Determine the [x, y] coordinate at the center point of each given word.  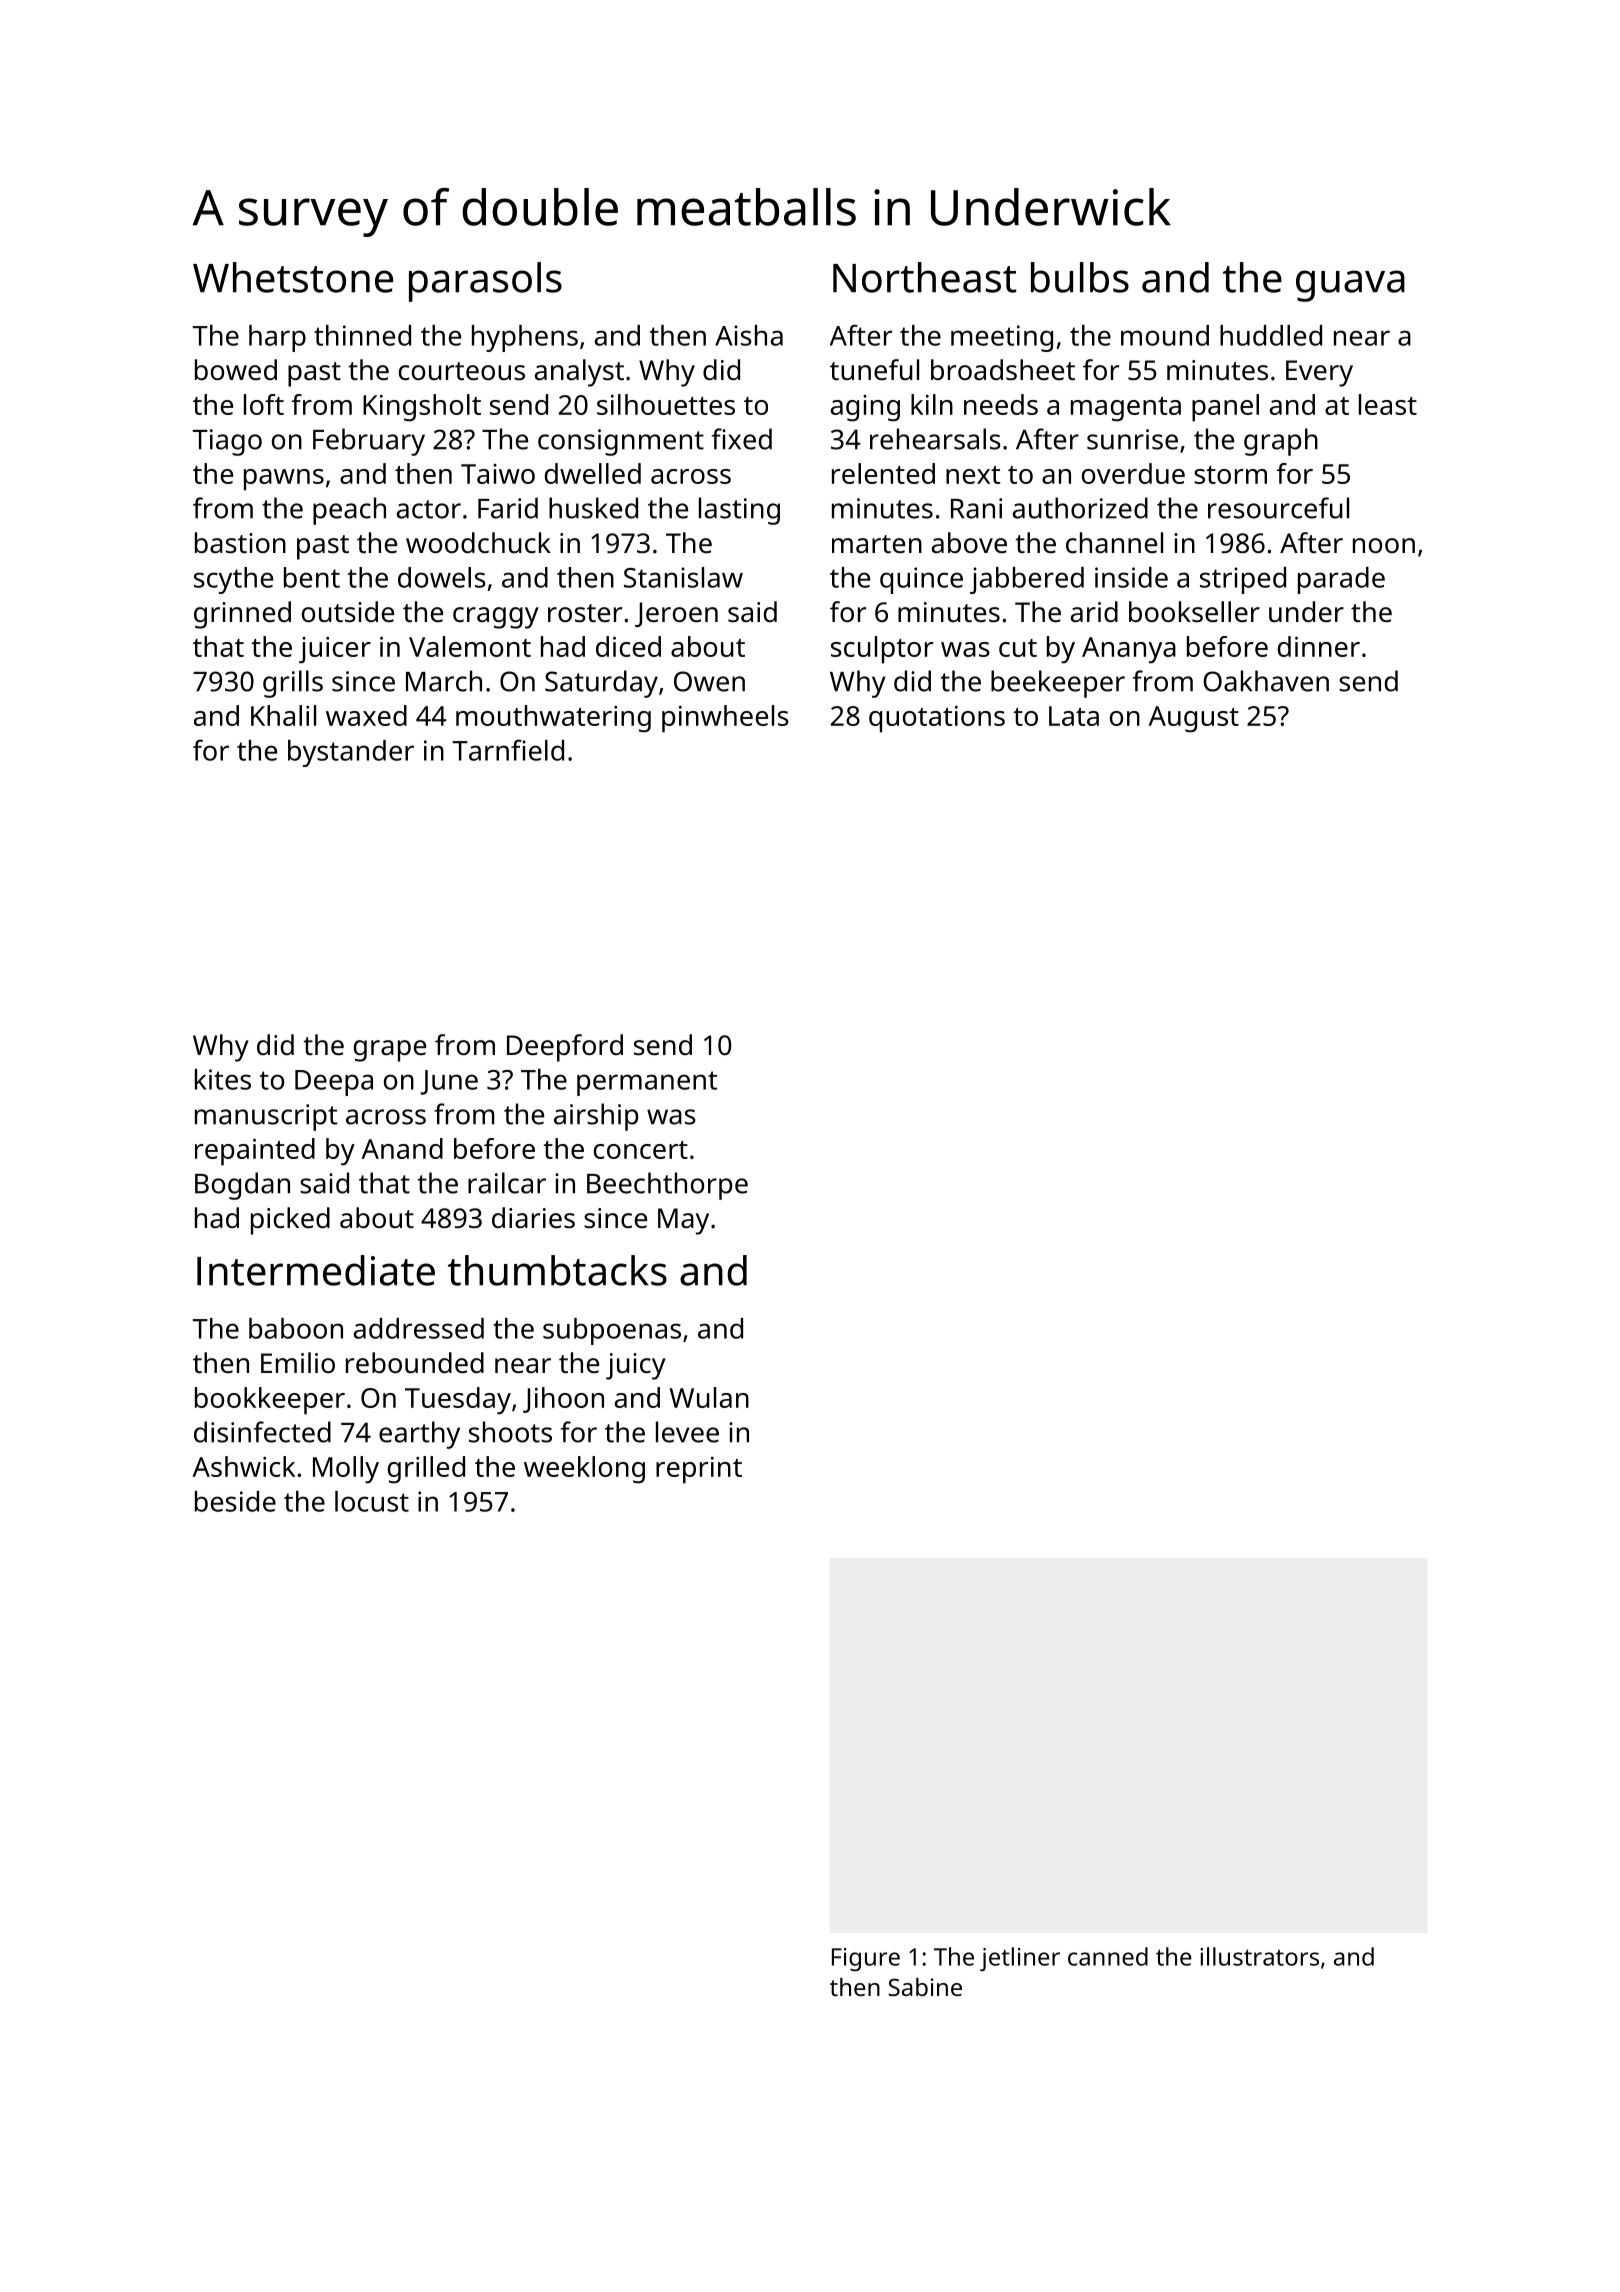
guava [1350, 286]
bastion [240, 543]
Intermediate [316, 1270]
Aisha [749, 335]
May [683, 1221]
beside [235, 1501]
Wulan [709, 1397]
